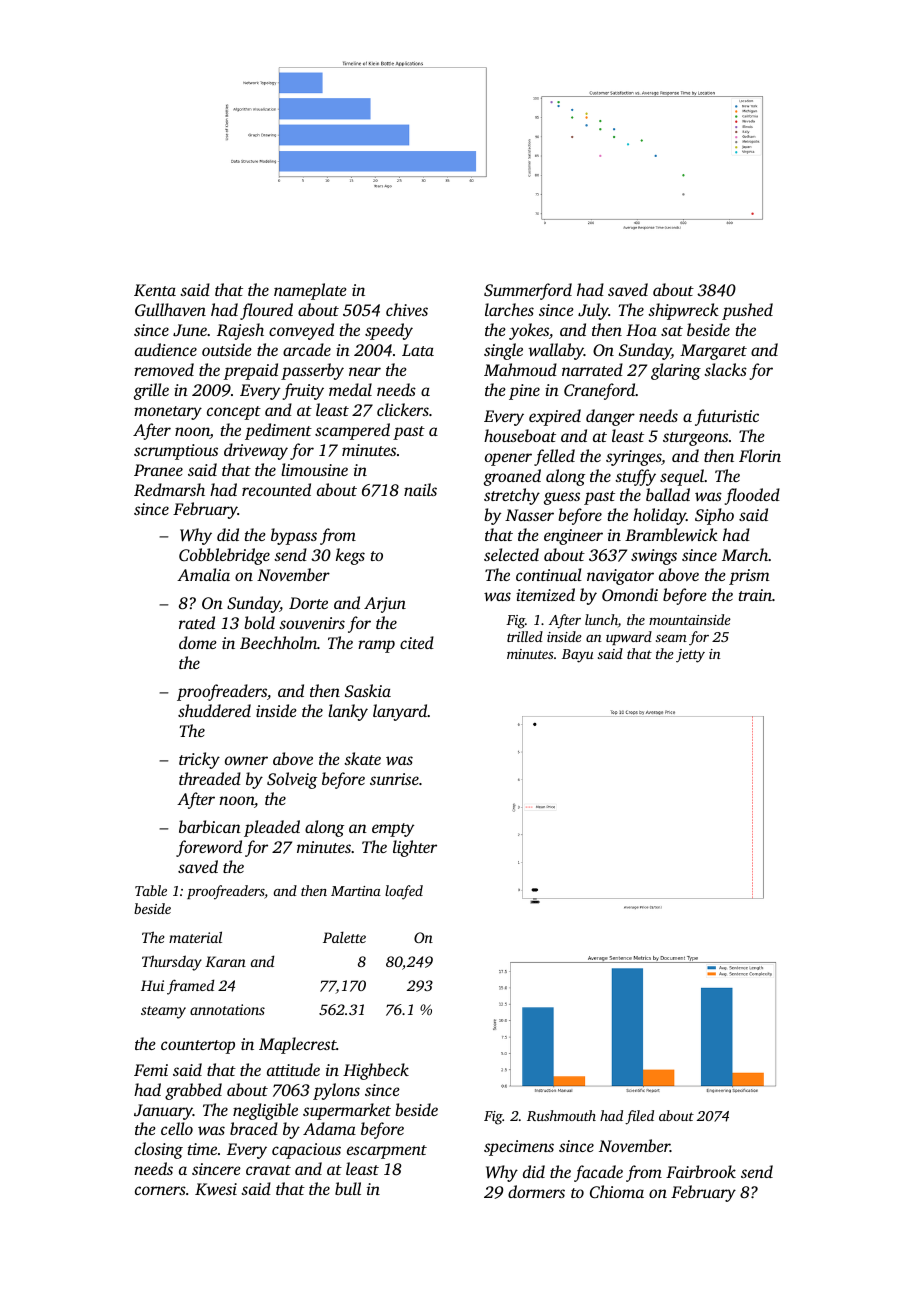  What do you see at coordinates (620, 577) in the screenshot?
I see `navigator` at bounding box center [620, 577].
